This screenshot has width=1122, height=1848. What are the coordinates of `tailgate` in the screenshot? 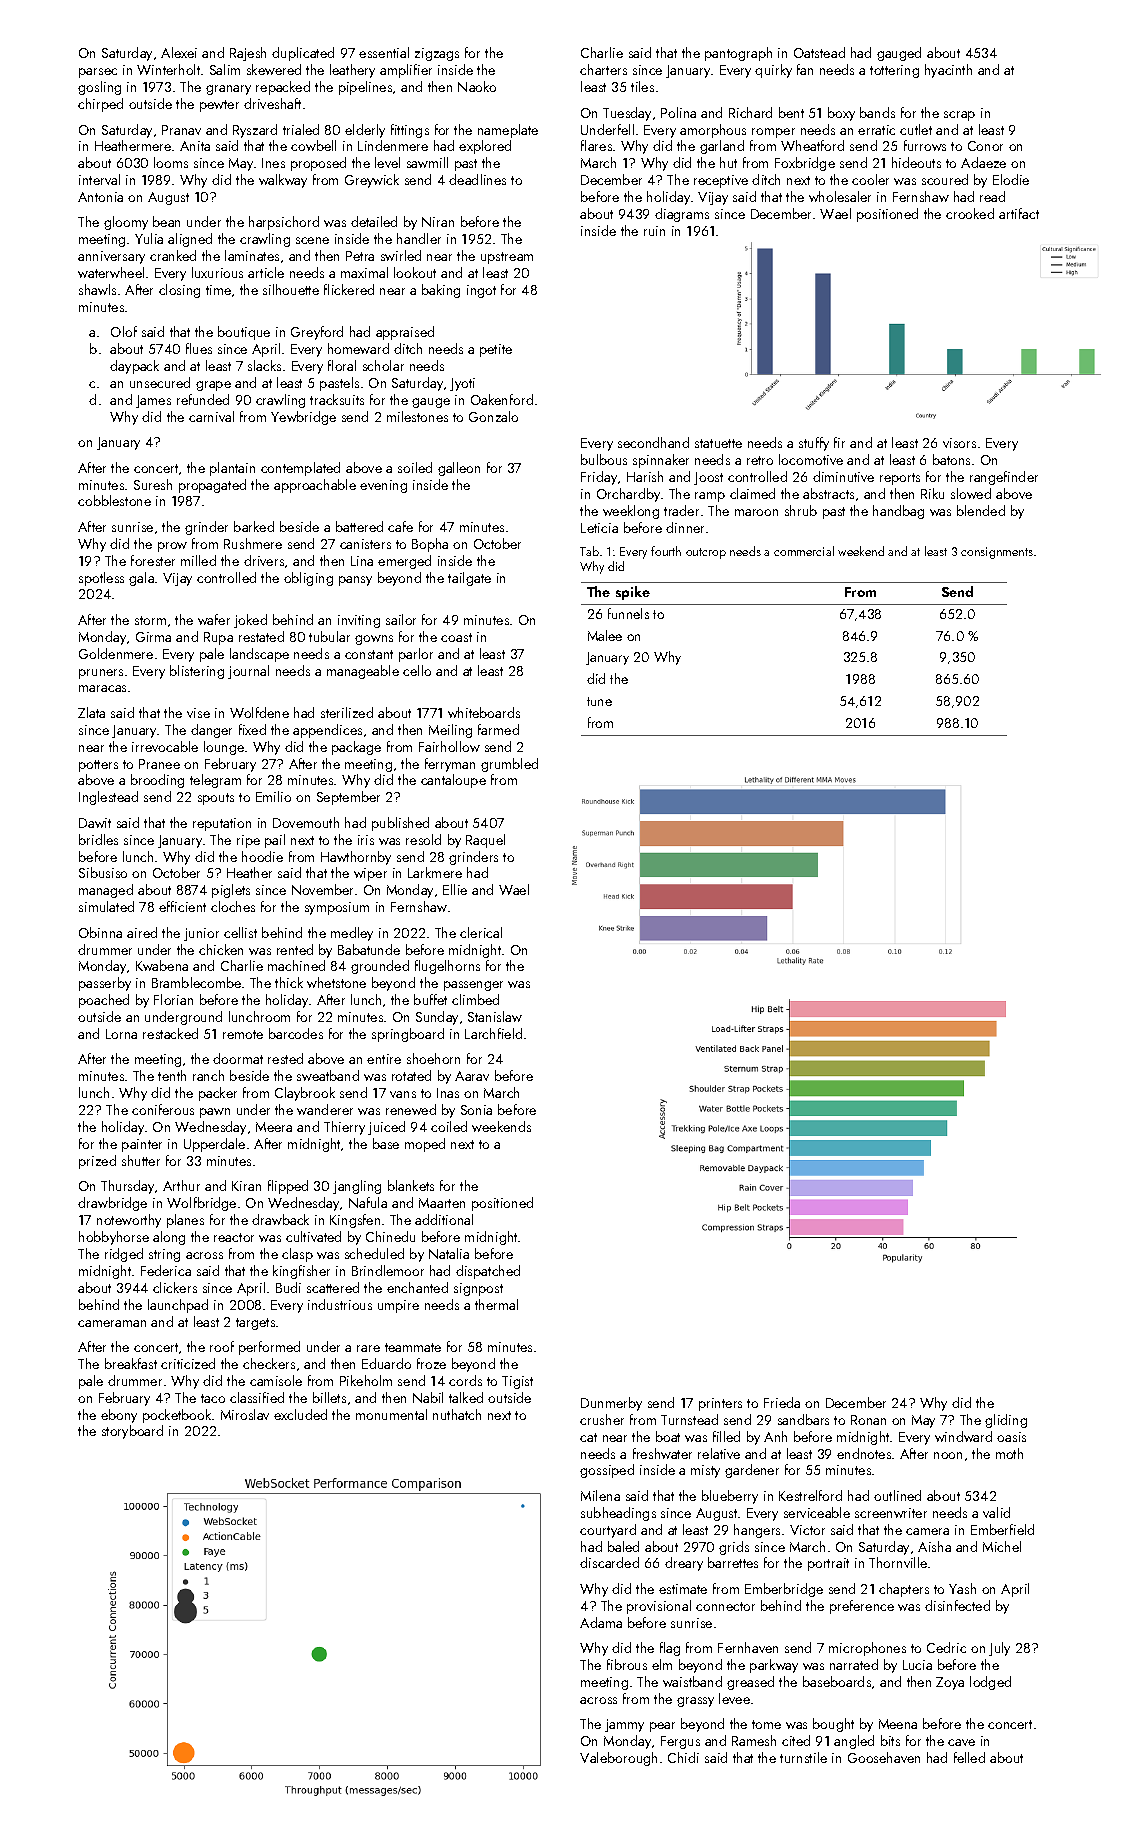 It's located at (469, 579).
